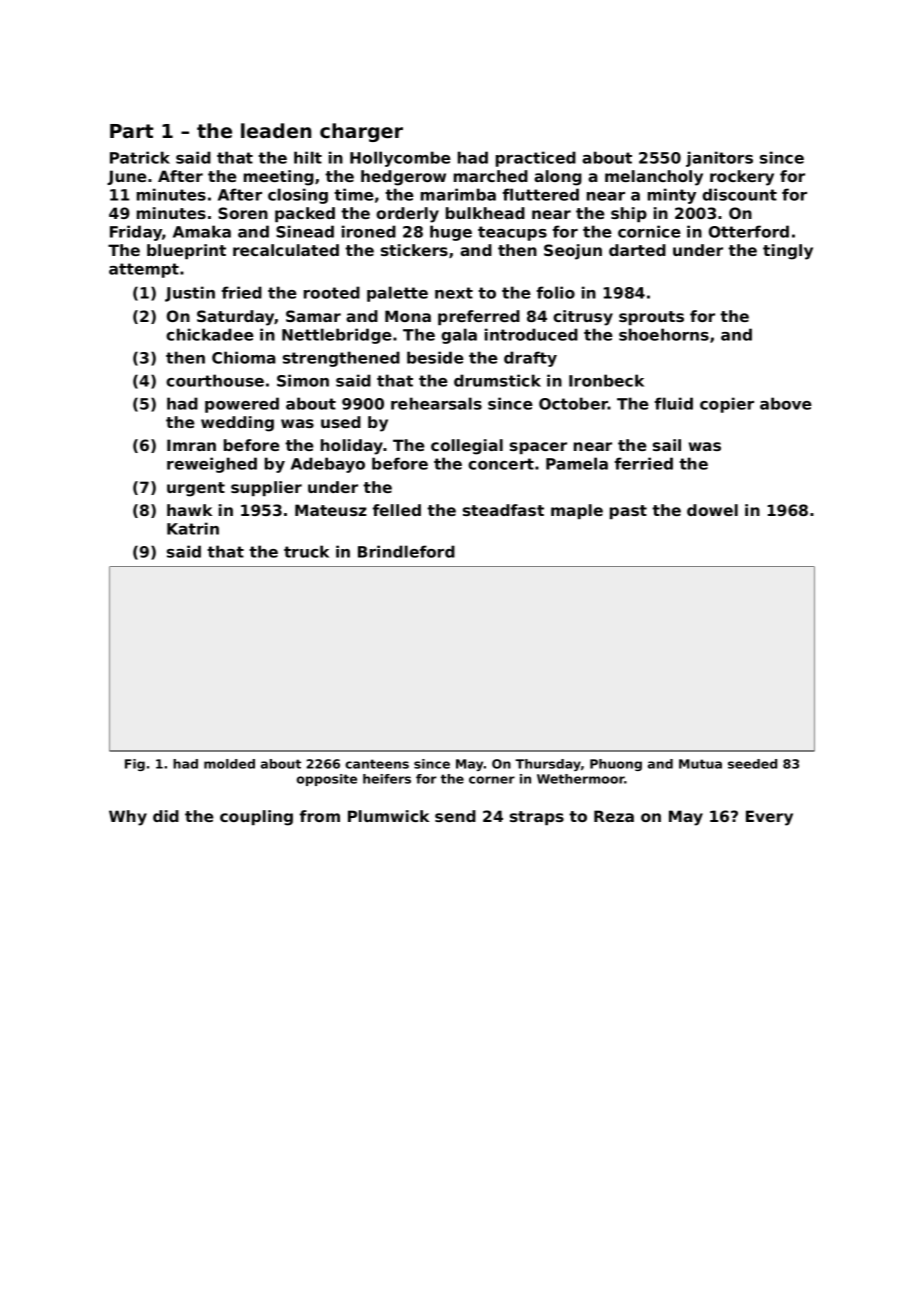 This document has height=1308, width=924. I want to click on rehearsals, so click(436, 403).
